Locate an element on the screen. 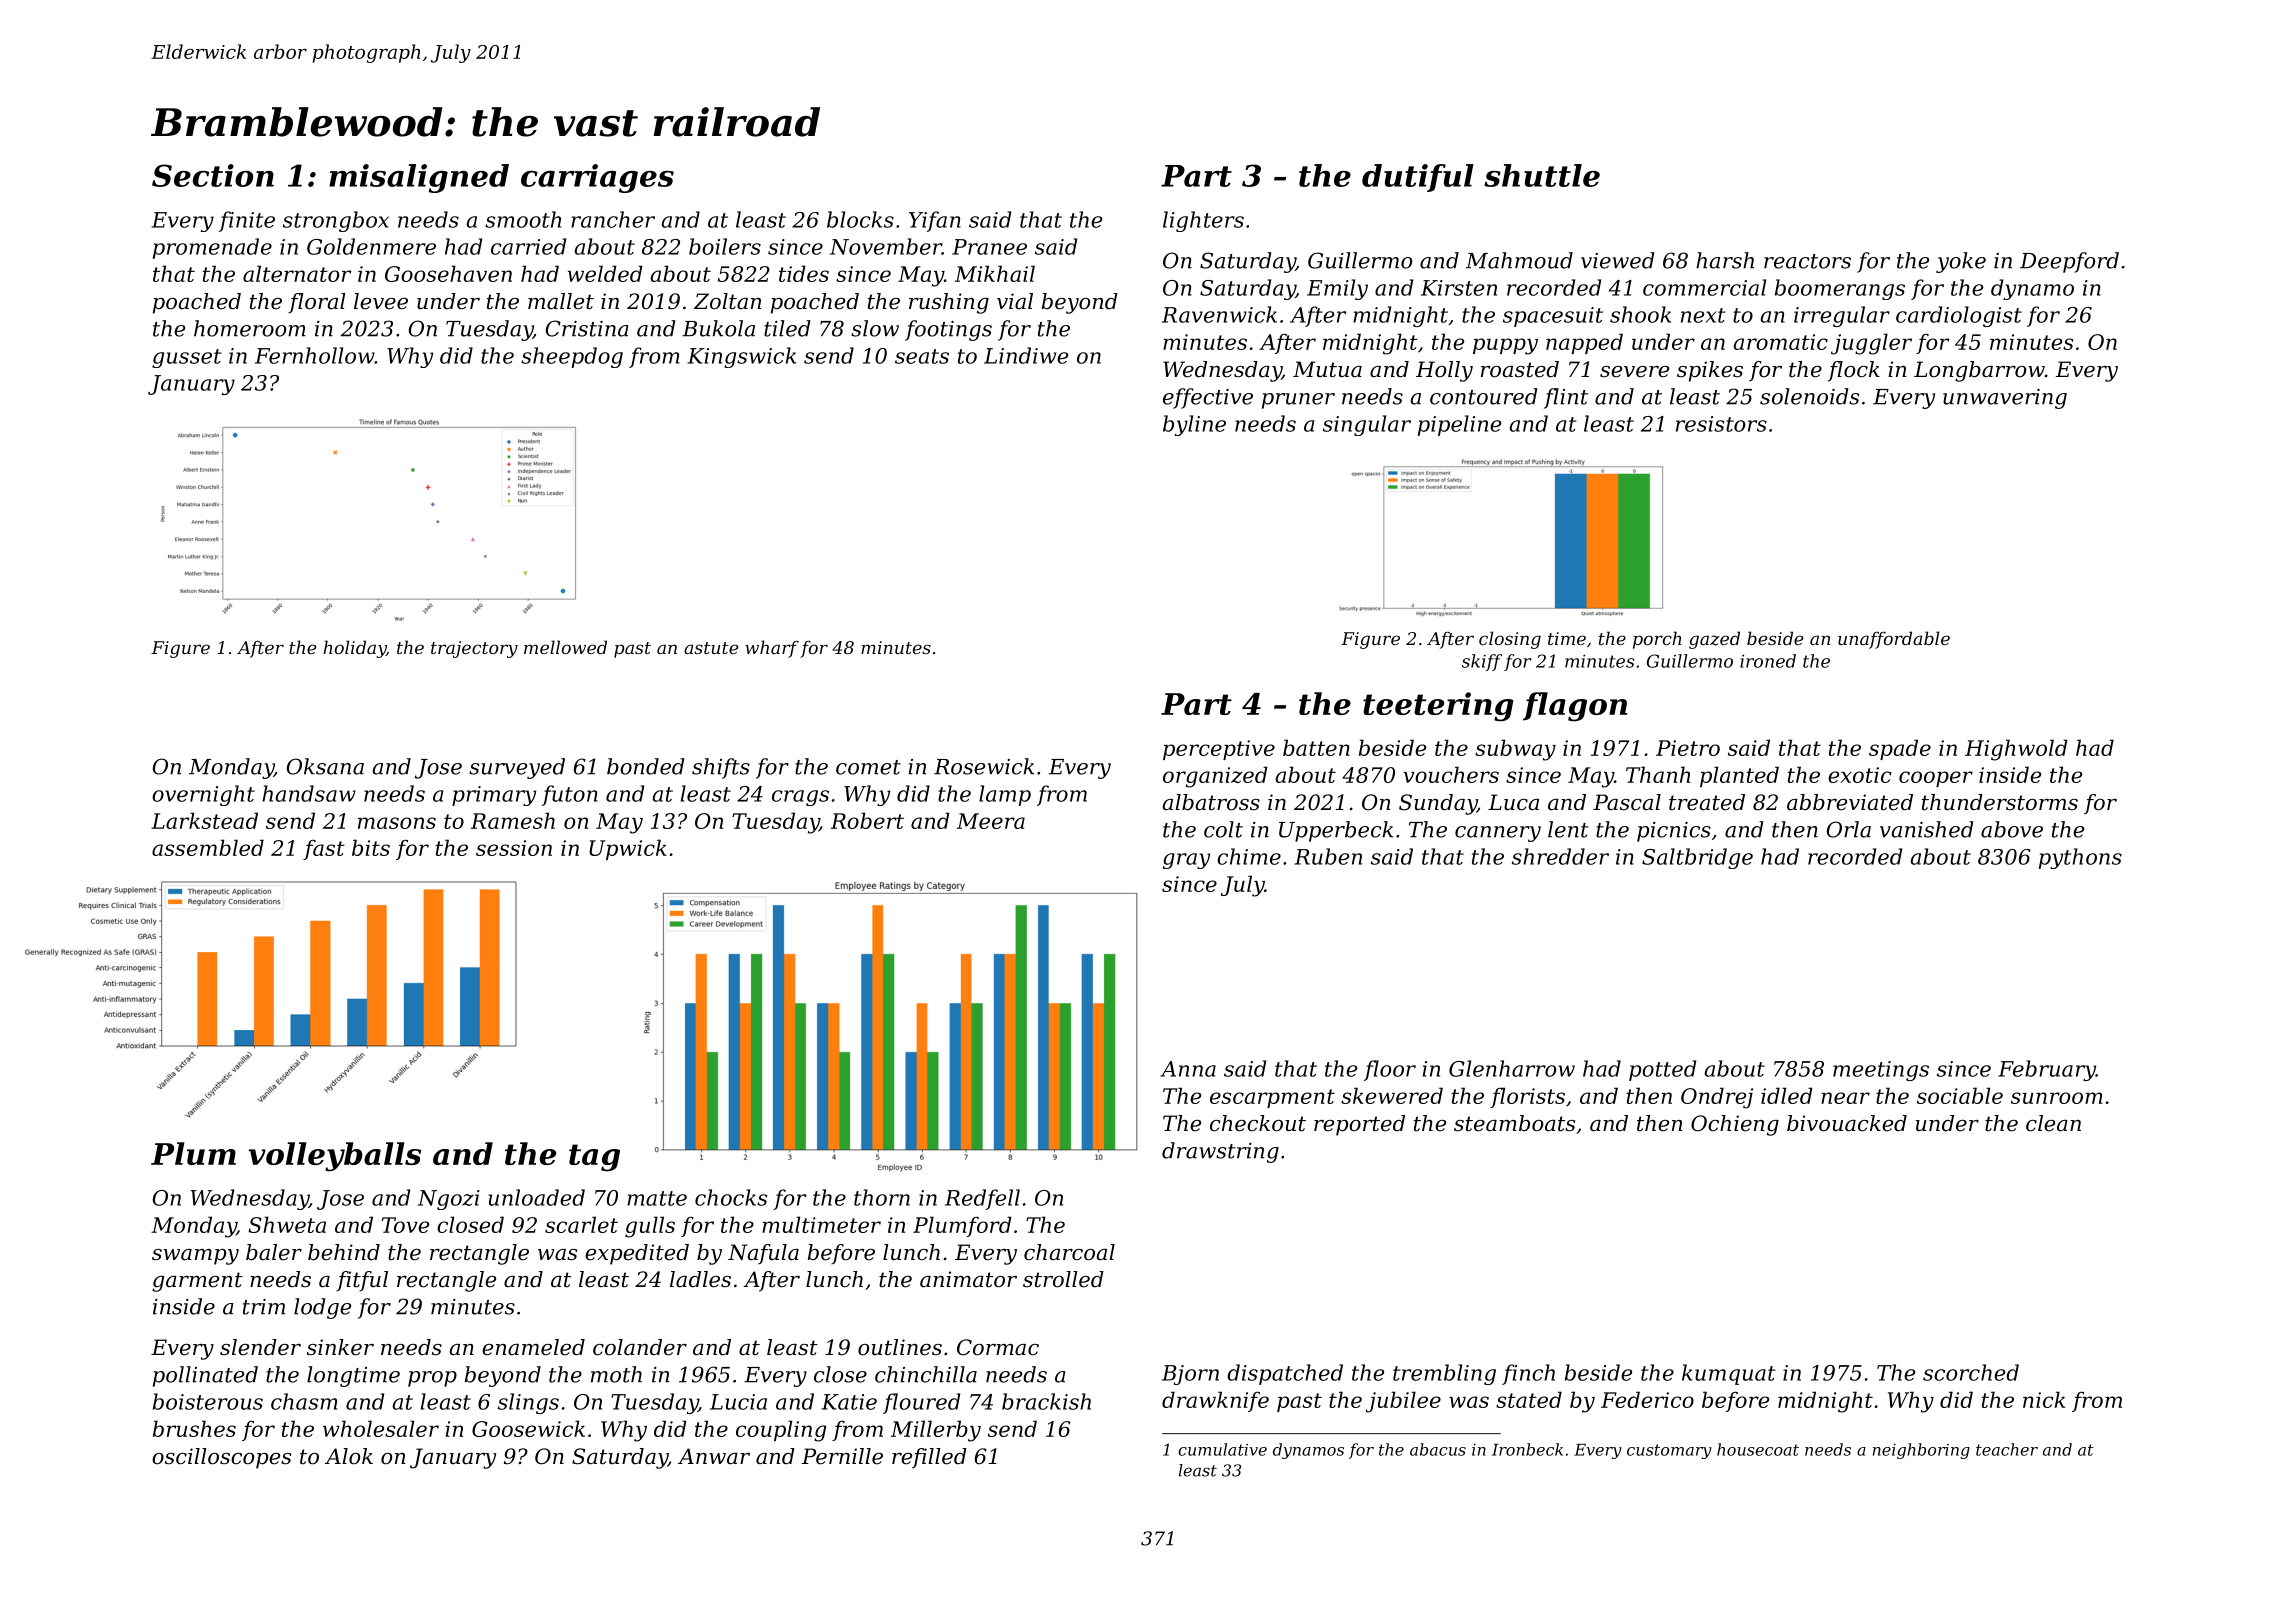 The width and height of the screenshot is (2282, 1614). chinchilla is located at coordinates (926, 1374).
